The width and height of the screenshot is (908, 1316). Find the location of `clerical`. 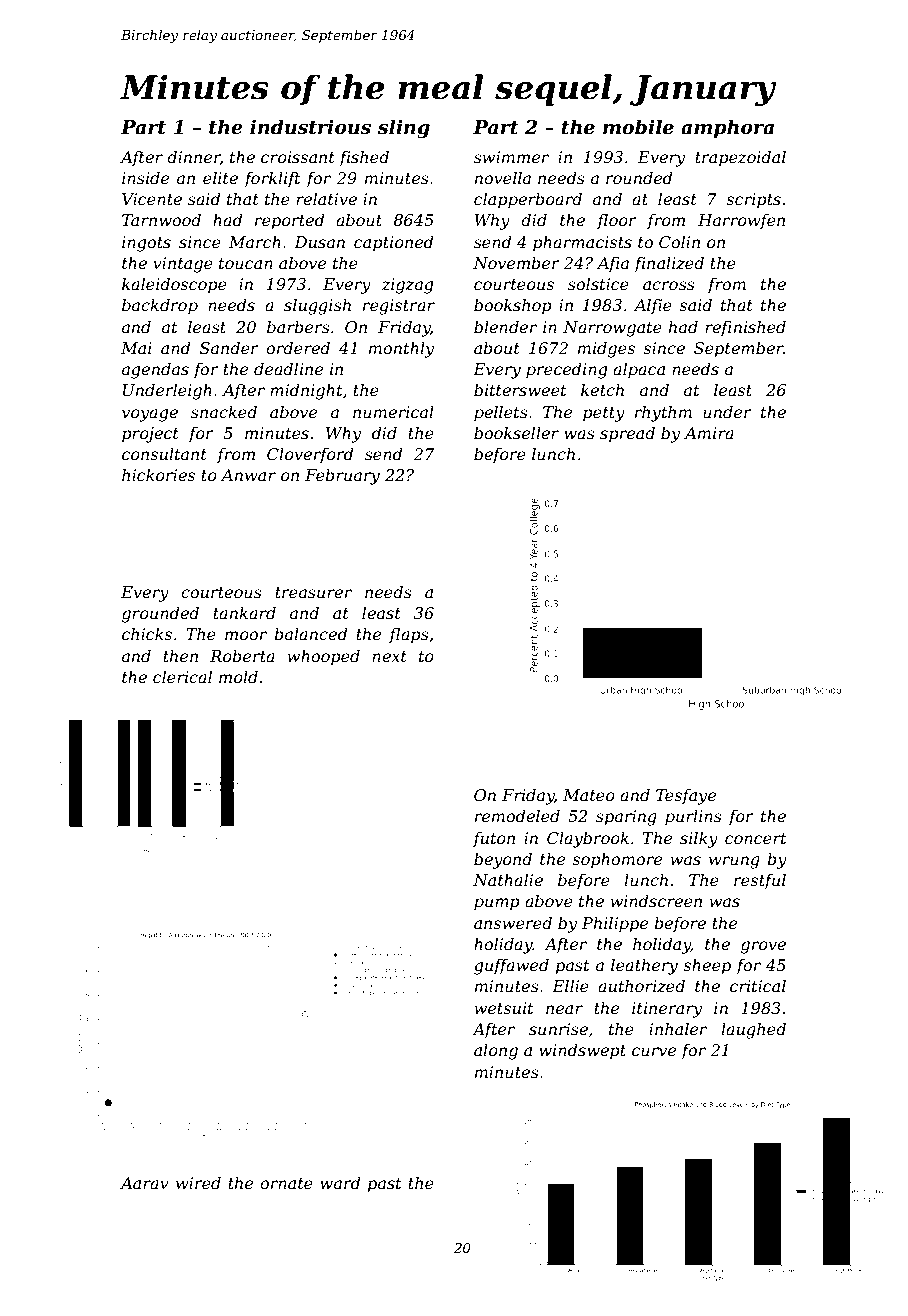

clerical is located at coordinates (182, 676).
